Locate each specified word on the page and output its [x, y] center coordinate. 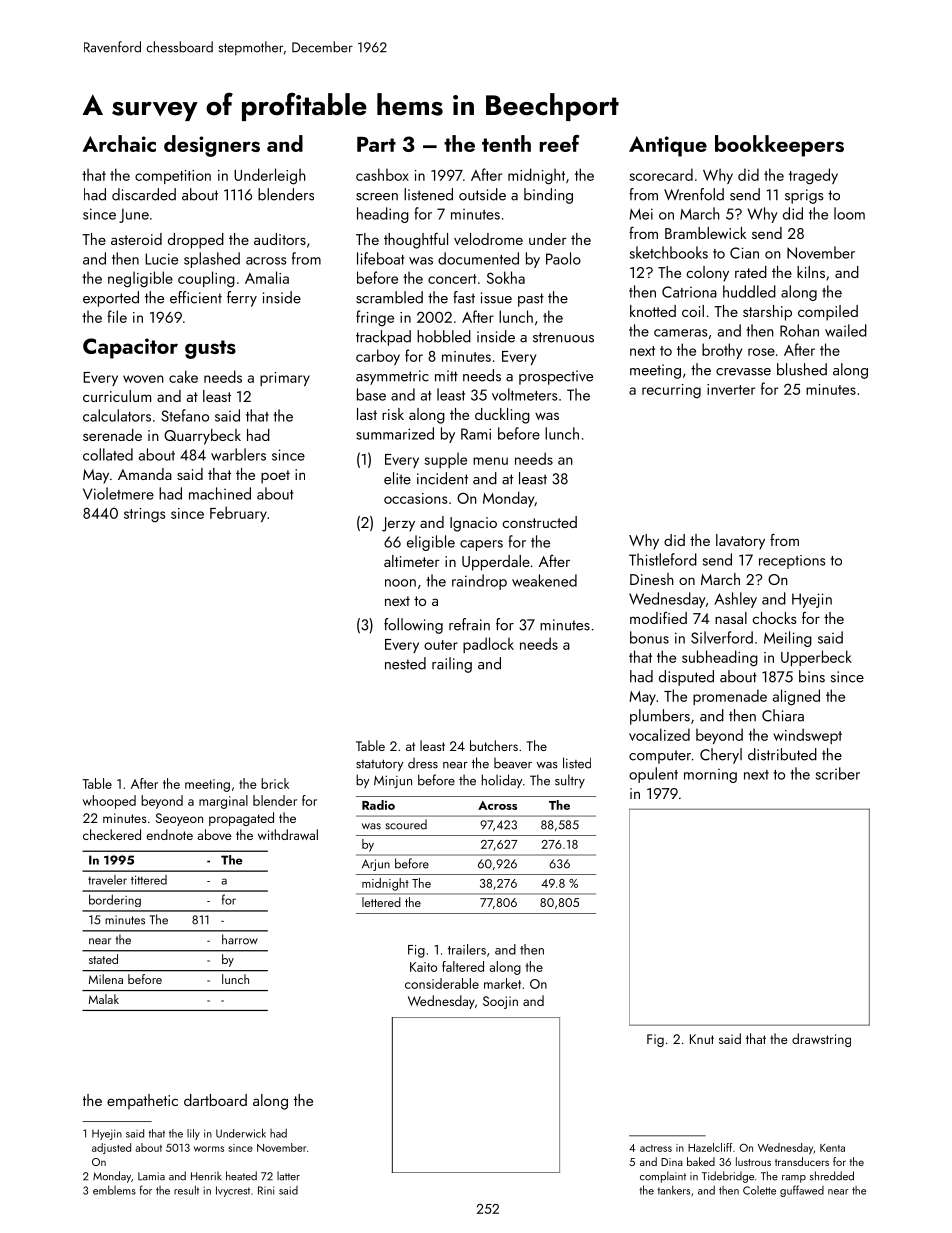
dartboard [215, 1100]
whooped [109, 802]
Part [376, 144]
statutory [380, 765]
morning [710, 776]
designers [212, 146]
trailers [467, 949]
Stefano [185, 415]
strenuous [563, 337]
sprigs [804, 196]
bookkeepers [779, 146]
